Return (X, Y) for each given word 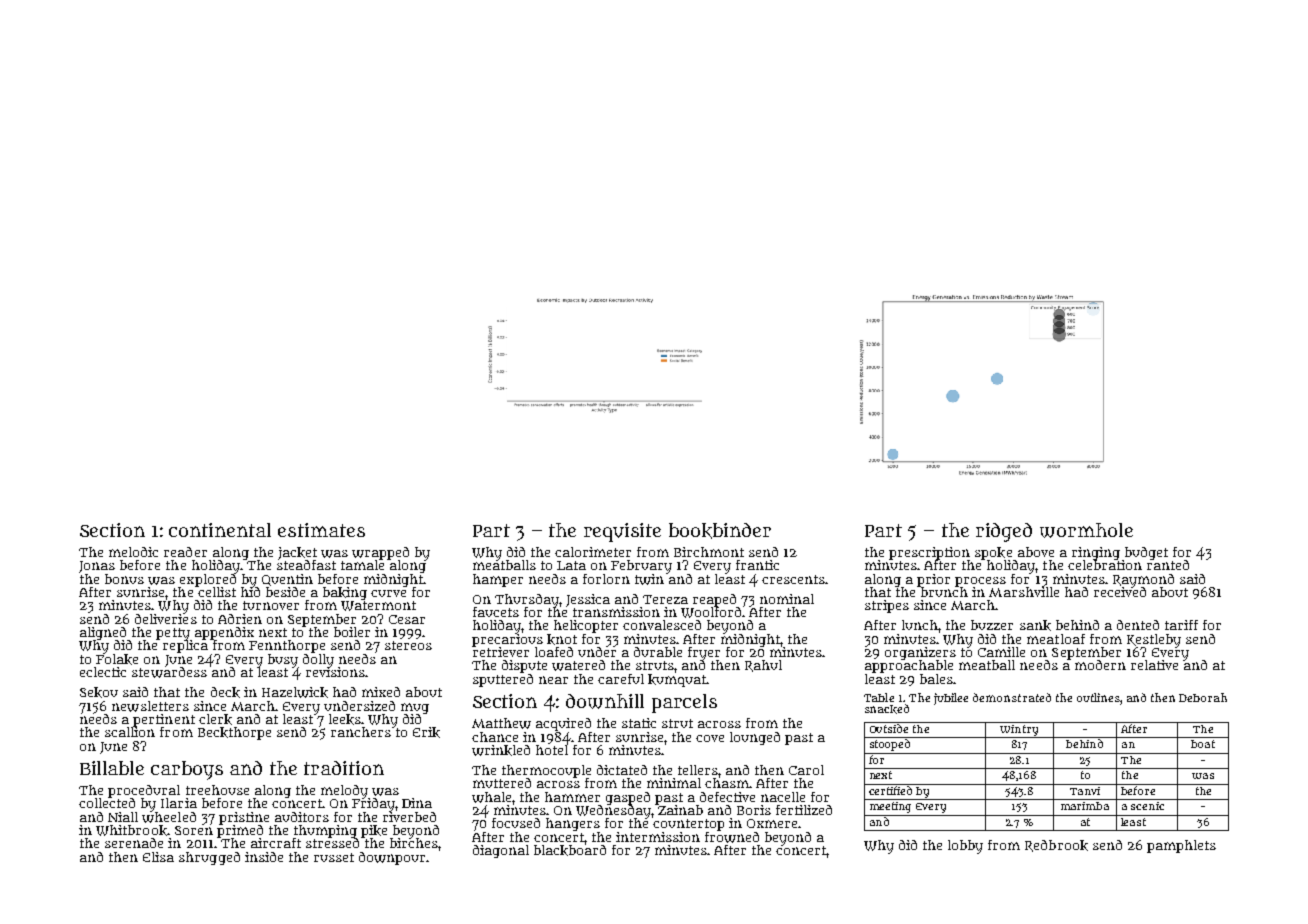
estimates (321, 530)
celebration (1105, 565)
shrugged (209, 858)
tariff (1181, 625)
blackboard (570, 850)
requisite (622, 532)
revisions (335, 672)
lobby (965, 847)
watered (578, 665)
